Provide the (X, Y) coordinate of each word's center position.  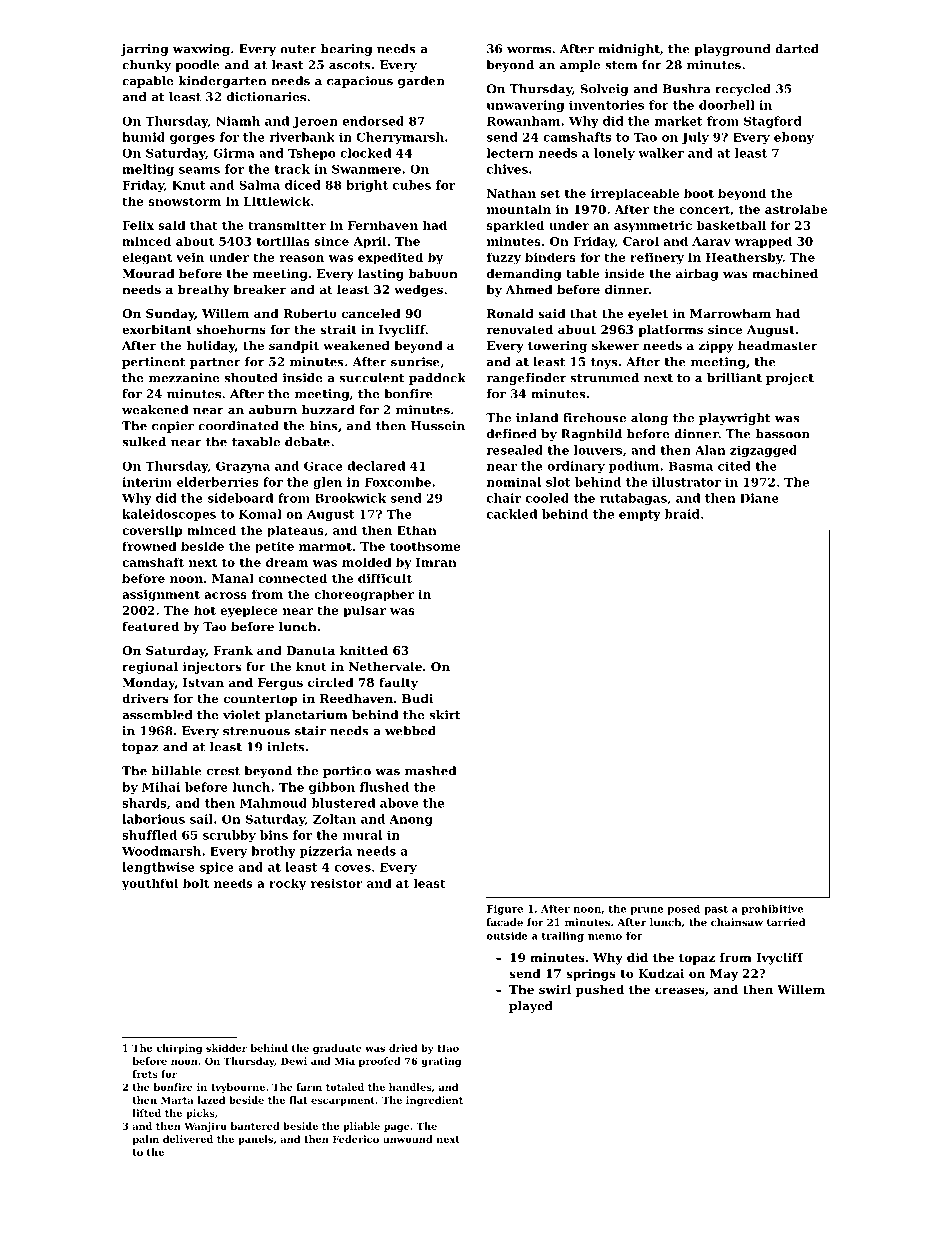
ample (580, 66)
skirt (445, 715)
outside (507, 936)
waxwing (201, 50)
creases (680, 990)
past (716, 910)
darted (797, 49)
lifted (147, 1113)
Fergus (280, 684)
